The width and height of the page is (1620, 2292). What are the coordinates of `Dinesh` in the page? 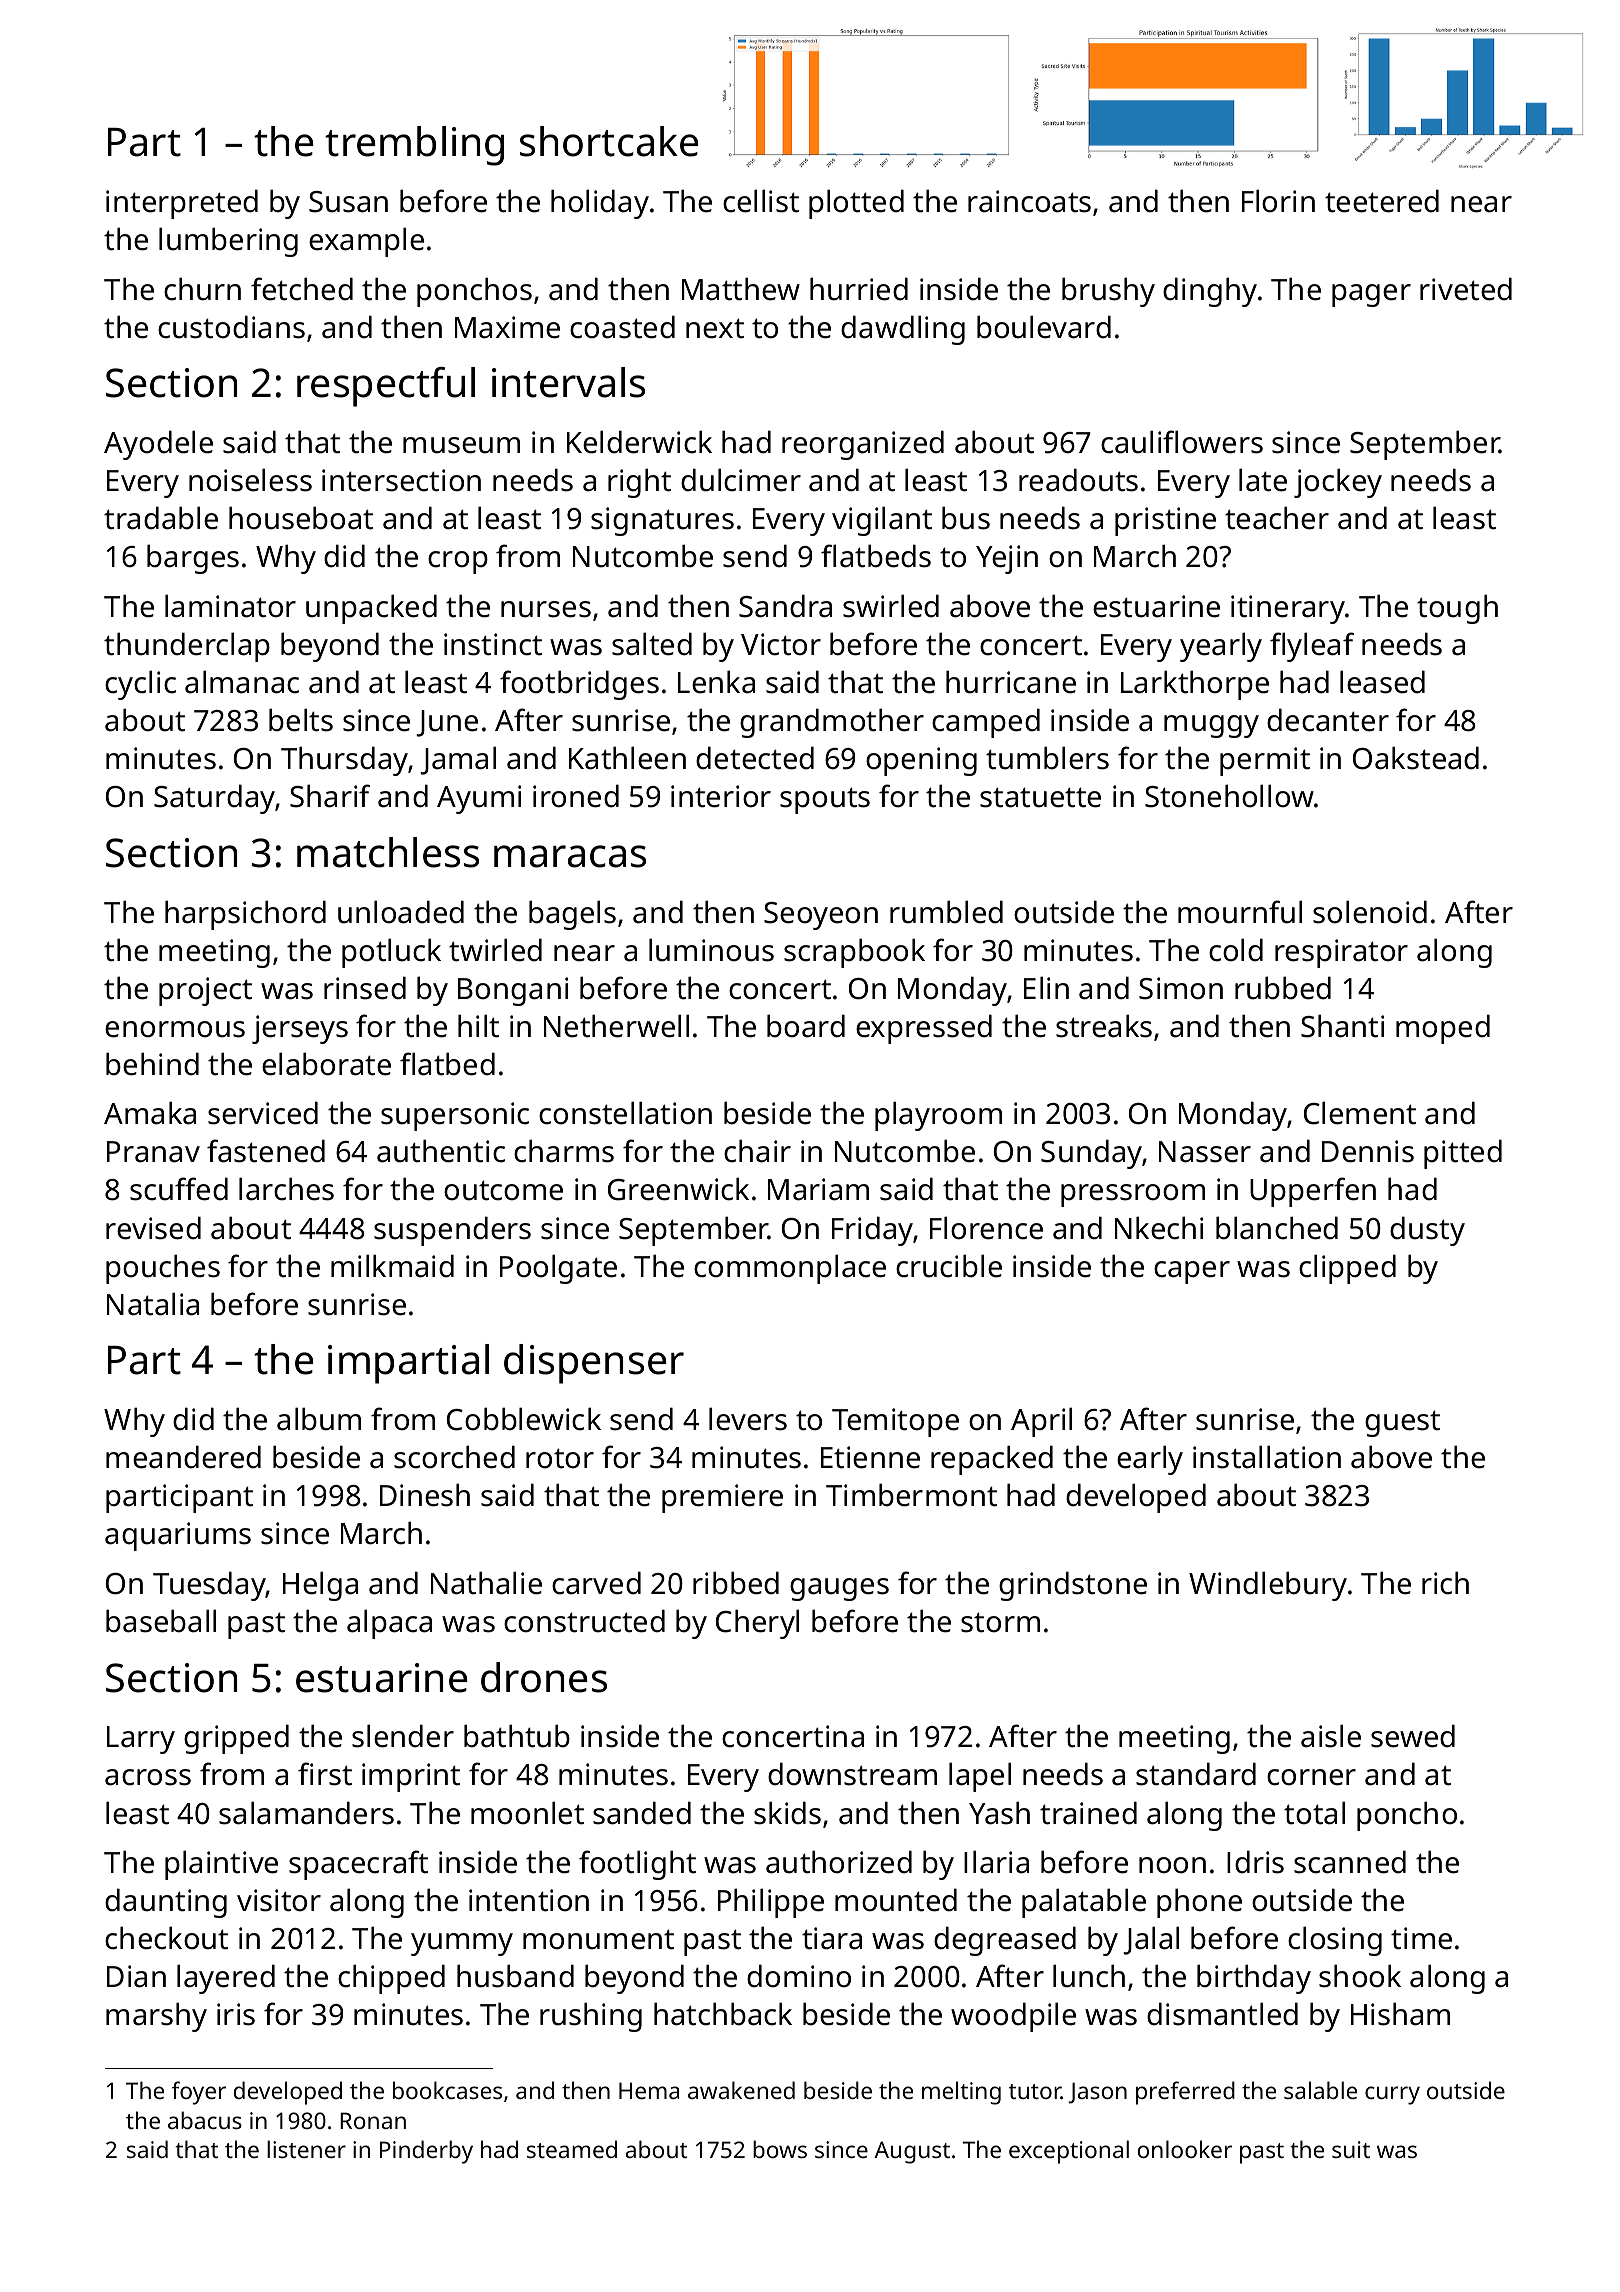 It's located at (425, 1495).
